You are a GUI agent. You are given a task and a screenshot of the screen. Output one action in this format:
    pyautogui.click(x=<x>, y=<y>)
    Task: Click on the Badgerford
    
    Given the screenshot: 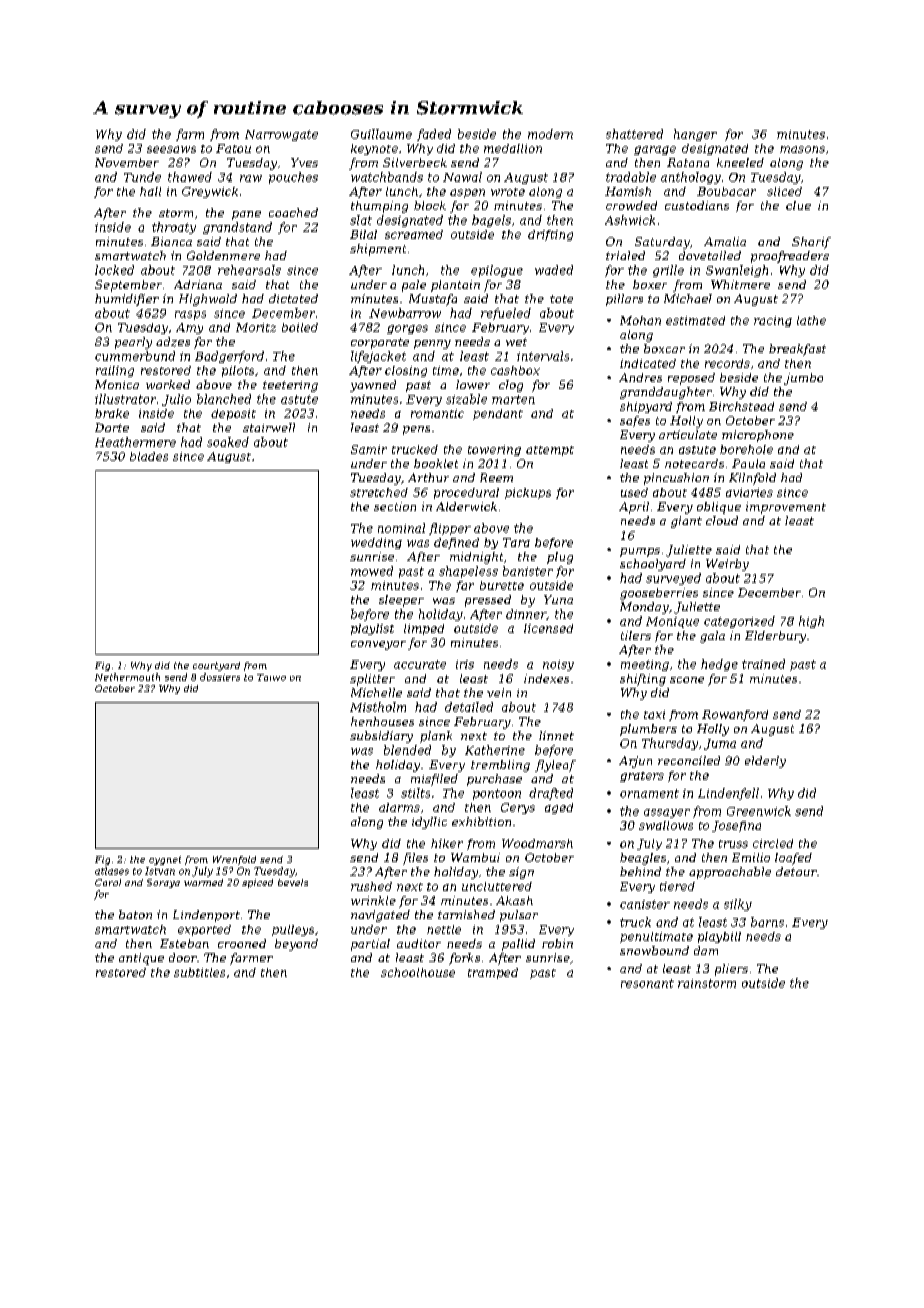 What is the action you would take?
    pyautogui.click(x=229, y=357)
